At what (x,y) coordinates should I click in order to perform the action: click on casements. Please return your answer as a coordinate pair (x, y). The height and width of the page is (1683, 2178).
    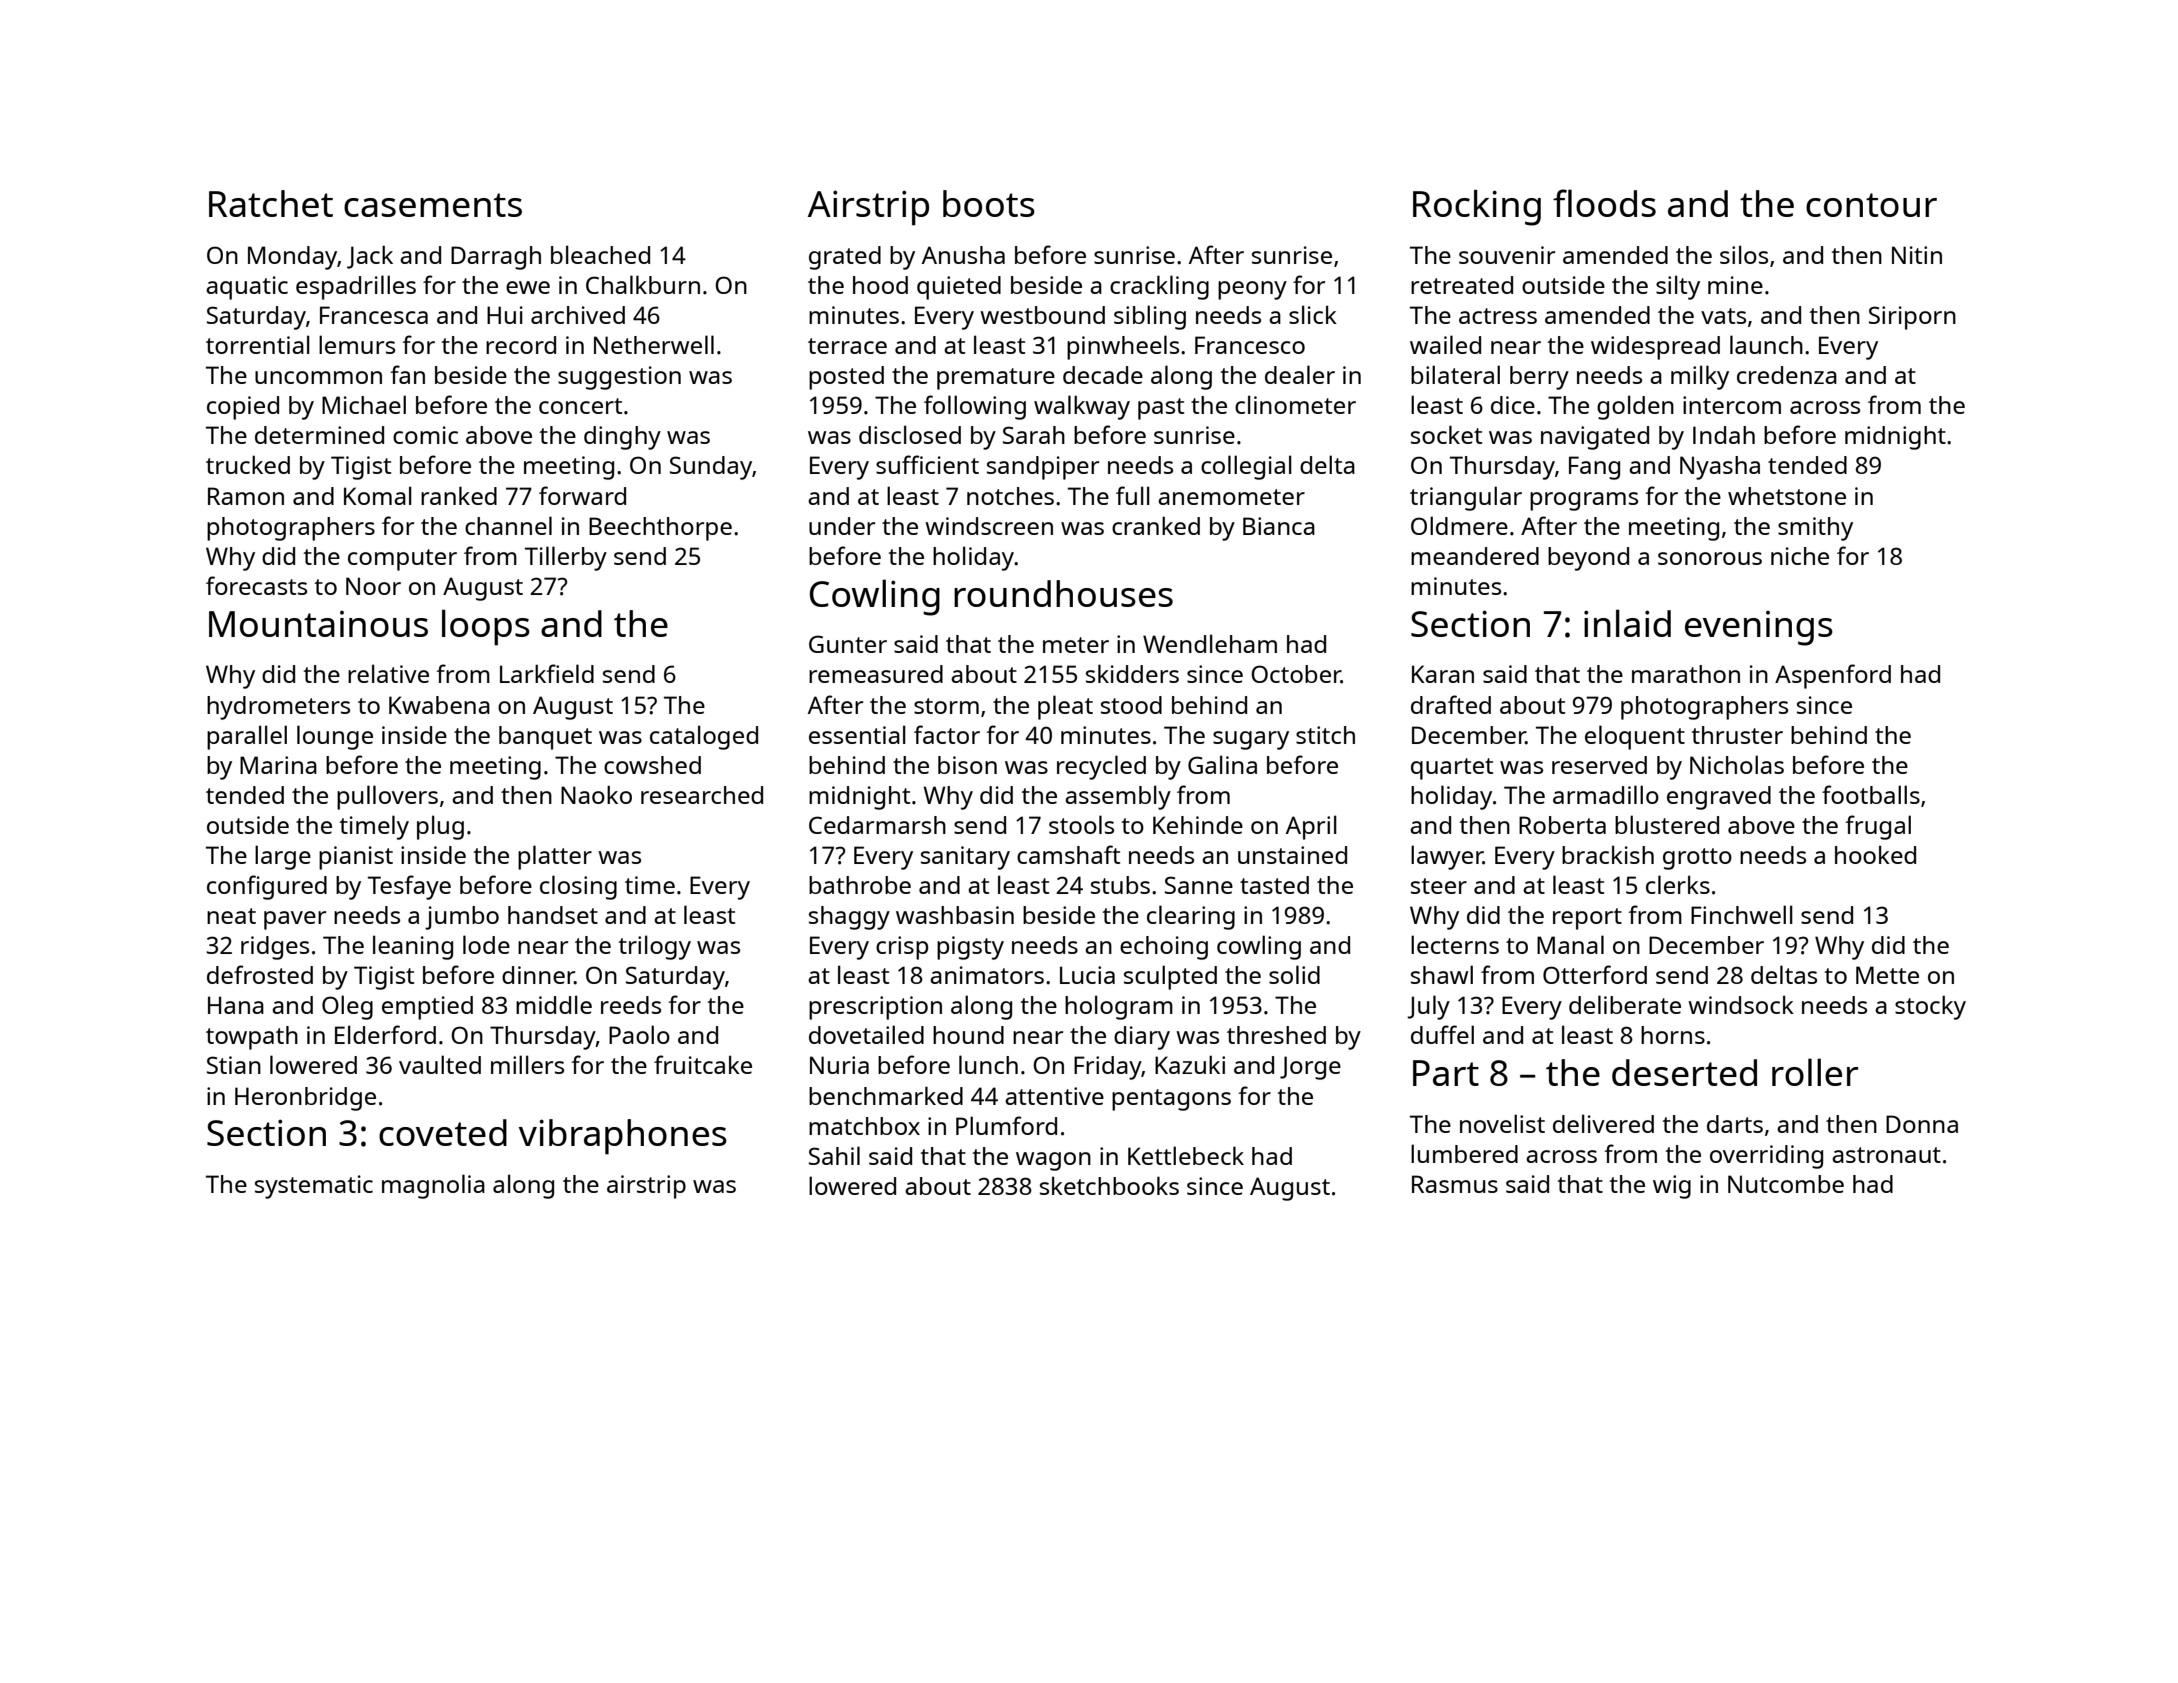
    Looking at the image, I should click on (433, 205).
